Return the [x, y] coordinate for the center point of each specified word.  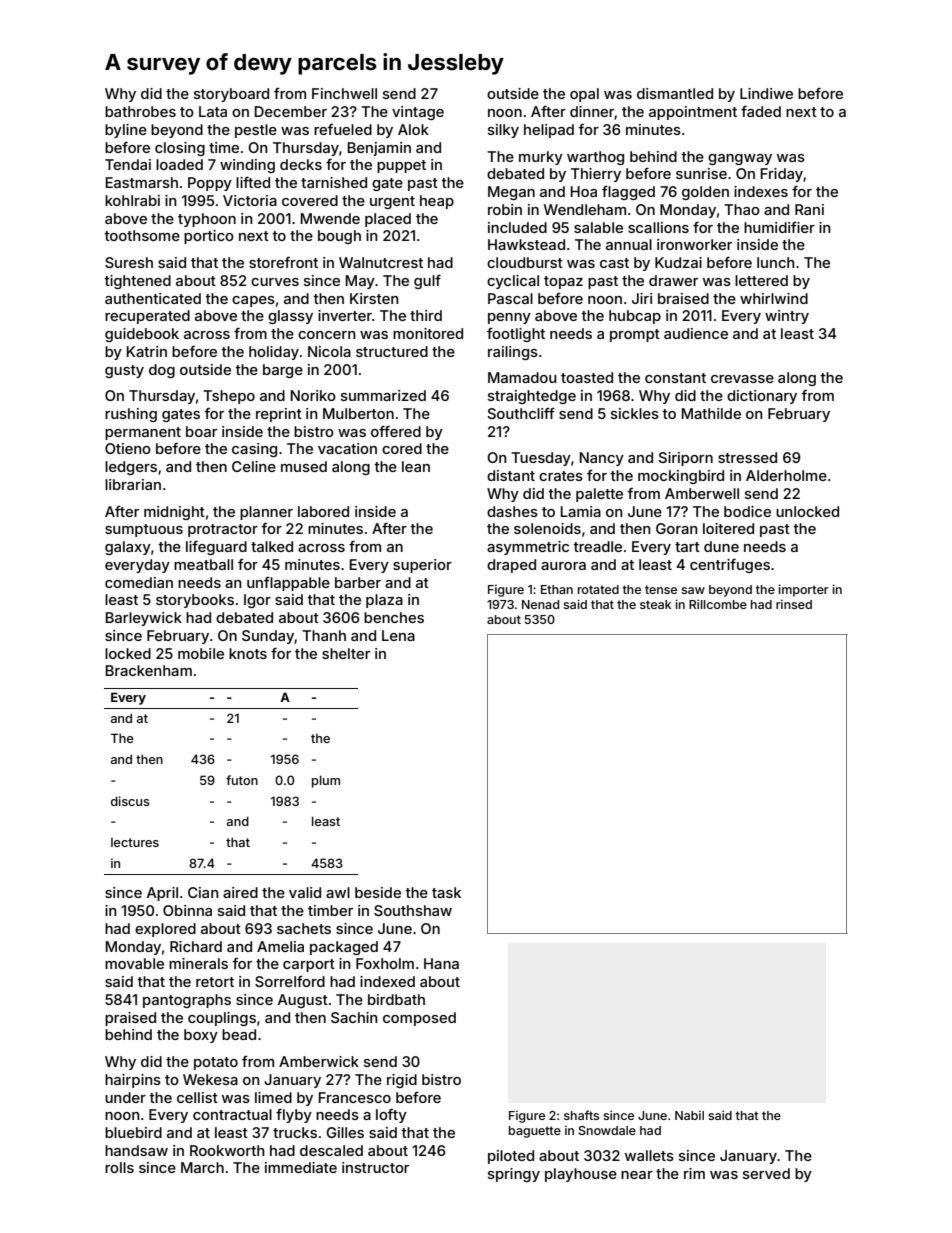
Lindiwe [766, 93]
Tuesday [541, 459]
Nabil [689, 1115]
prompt [635, 335]
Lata [213, 111]
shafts [581, 1115]
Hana [441, 963]
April [162, 894]
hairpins [133, 1081]
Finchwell [344, 93]
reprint [279, 415]
